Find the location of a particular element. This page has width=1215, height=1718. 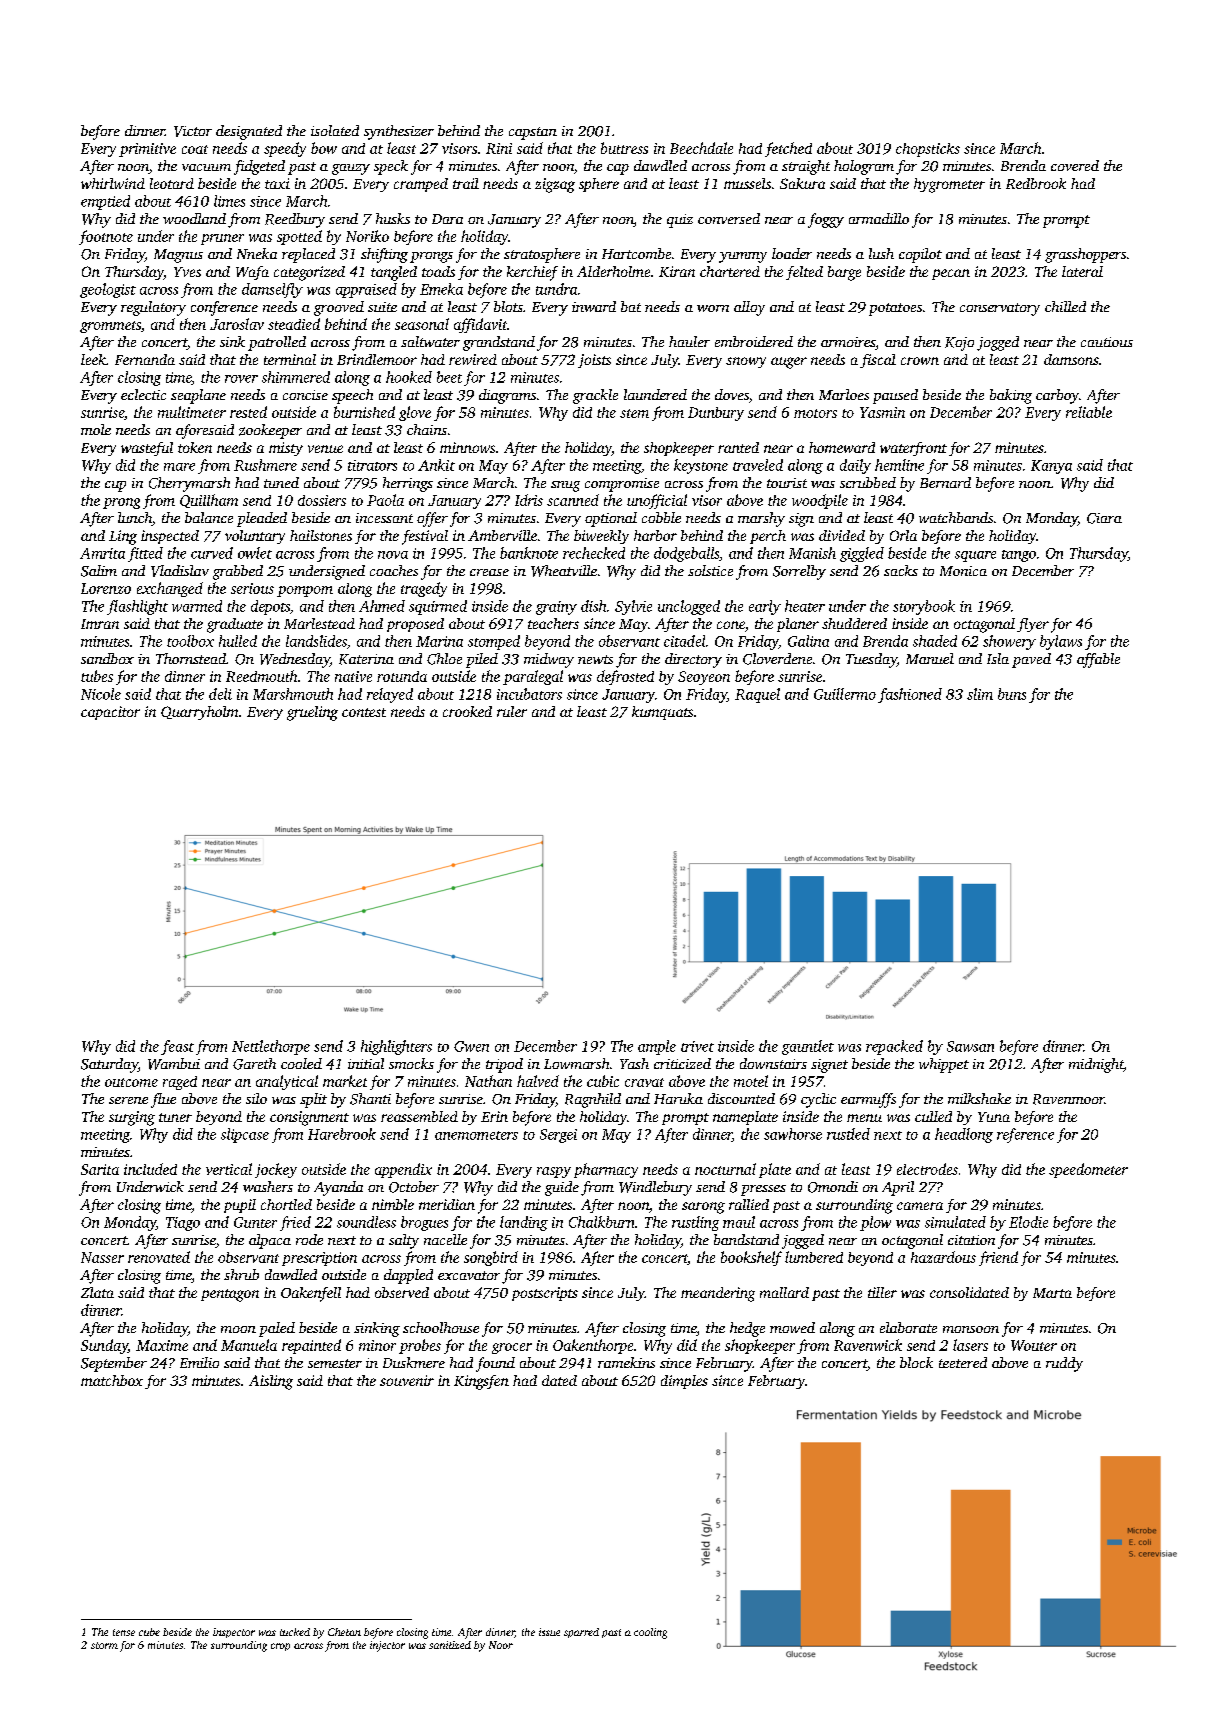

Hartcombe is located at coordinates (636, 253).
